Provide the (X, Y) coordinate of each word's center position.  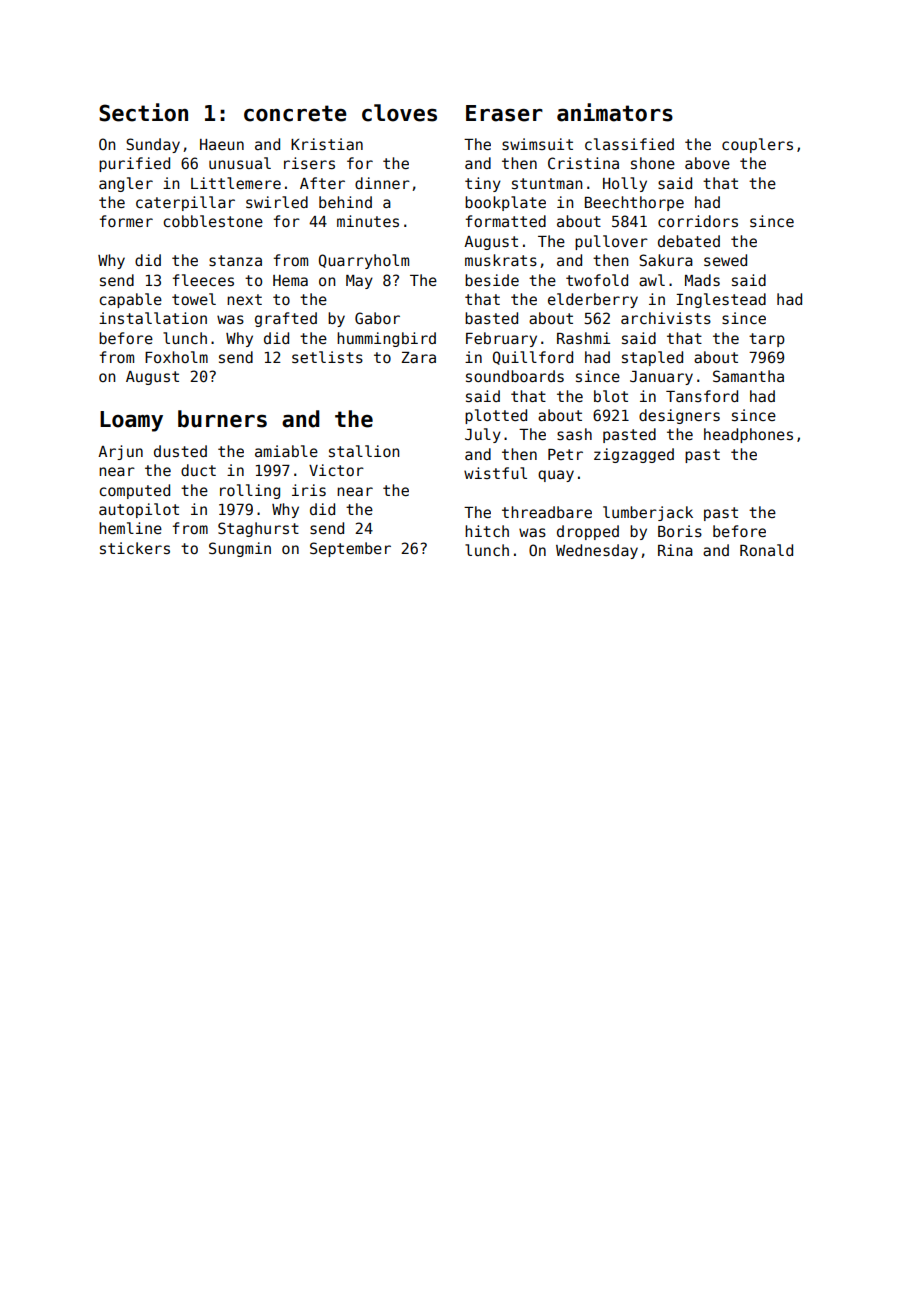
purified (134, 164)
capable (130, 300)
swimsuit (537, 144)
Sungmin (240, 549)
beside (492, 280)
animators (615, 112)
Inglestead (721, 300)
